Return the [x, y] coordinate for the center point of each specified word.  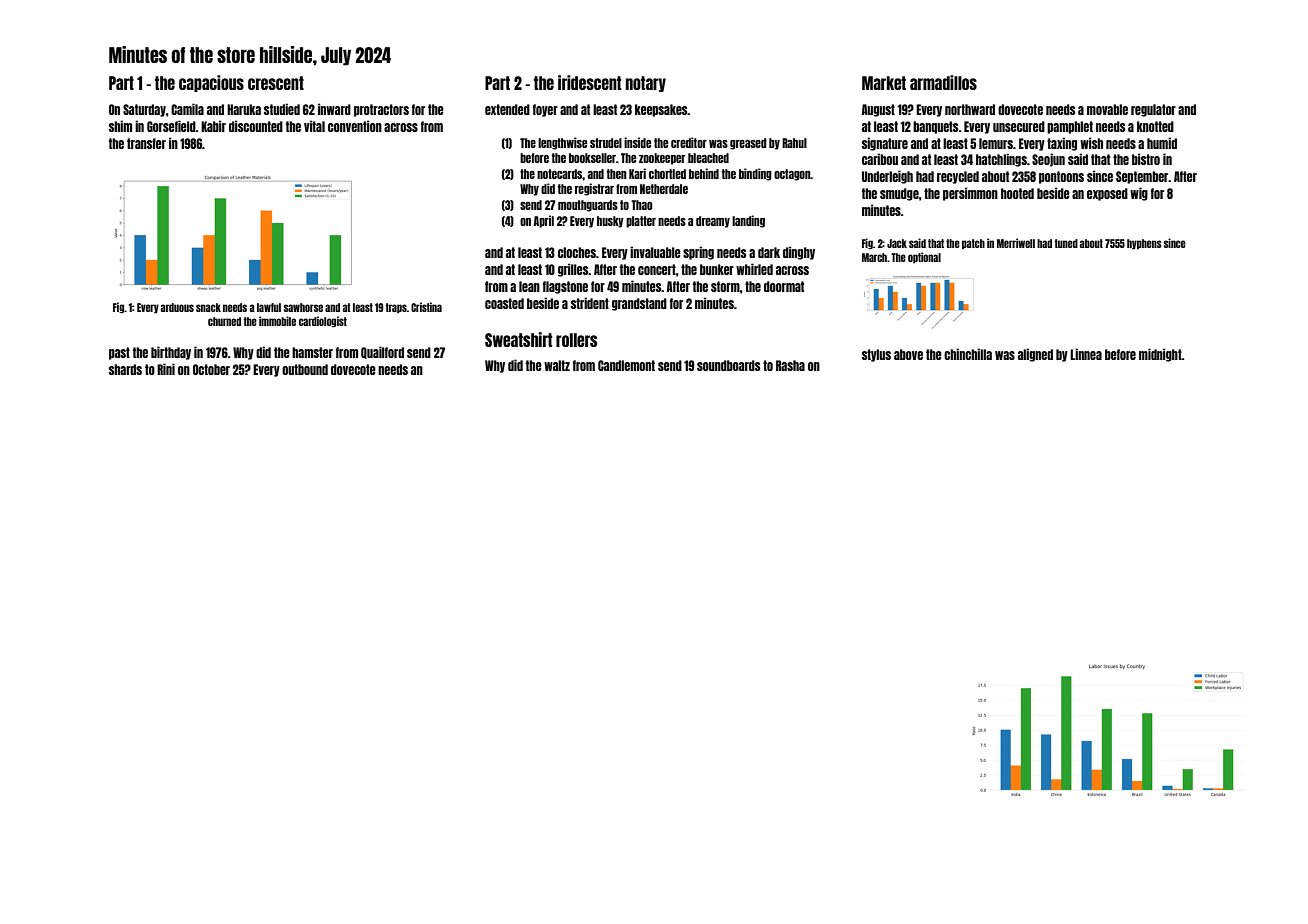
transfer [146, 143]
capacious [211, 83]
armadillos [943, 82]
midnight [1160, 355]
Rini [166, 369]
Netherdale [664, 189]
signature [885, 144]
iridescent [589, 82]
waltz [557, 365]
